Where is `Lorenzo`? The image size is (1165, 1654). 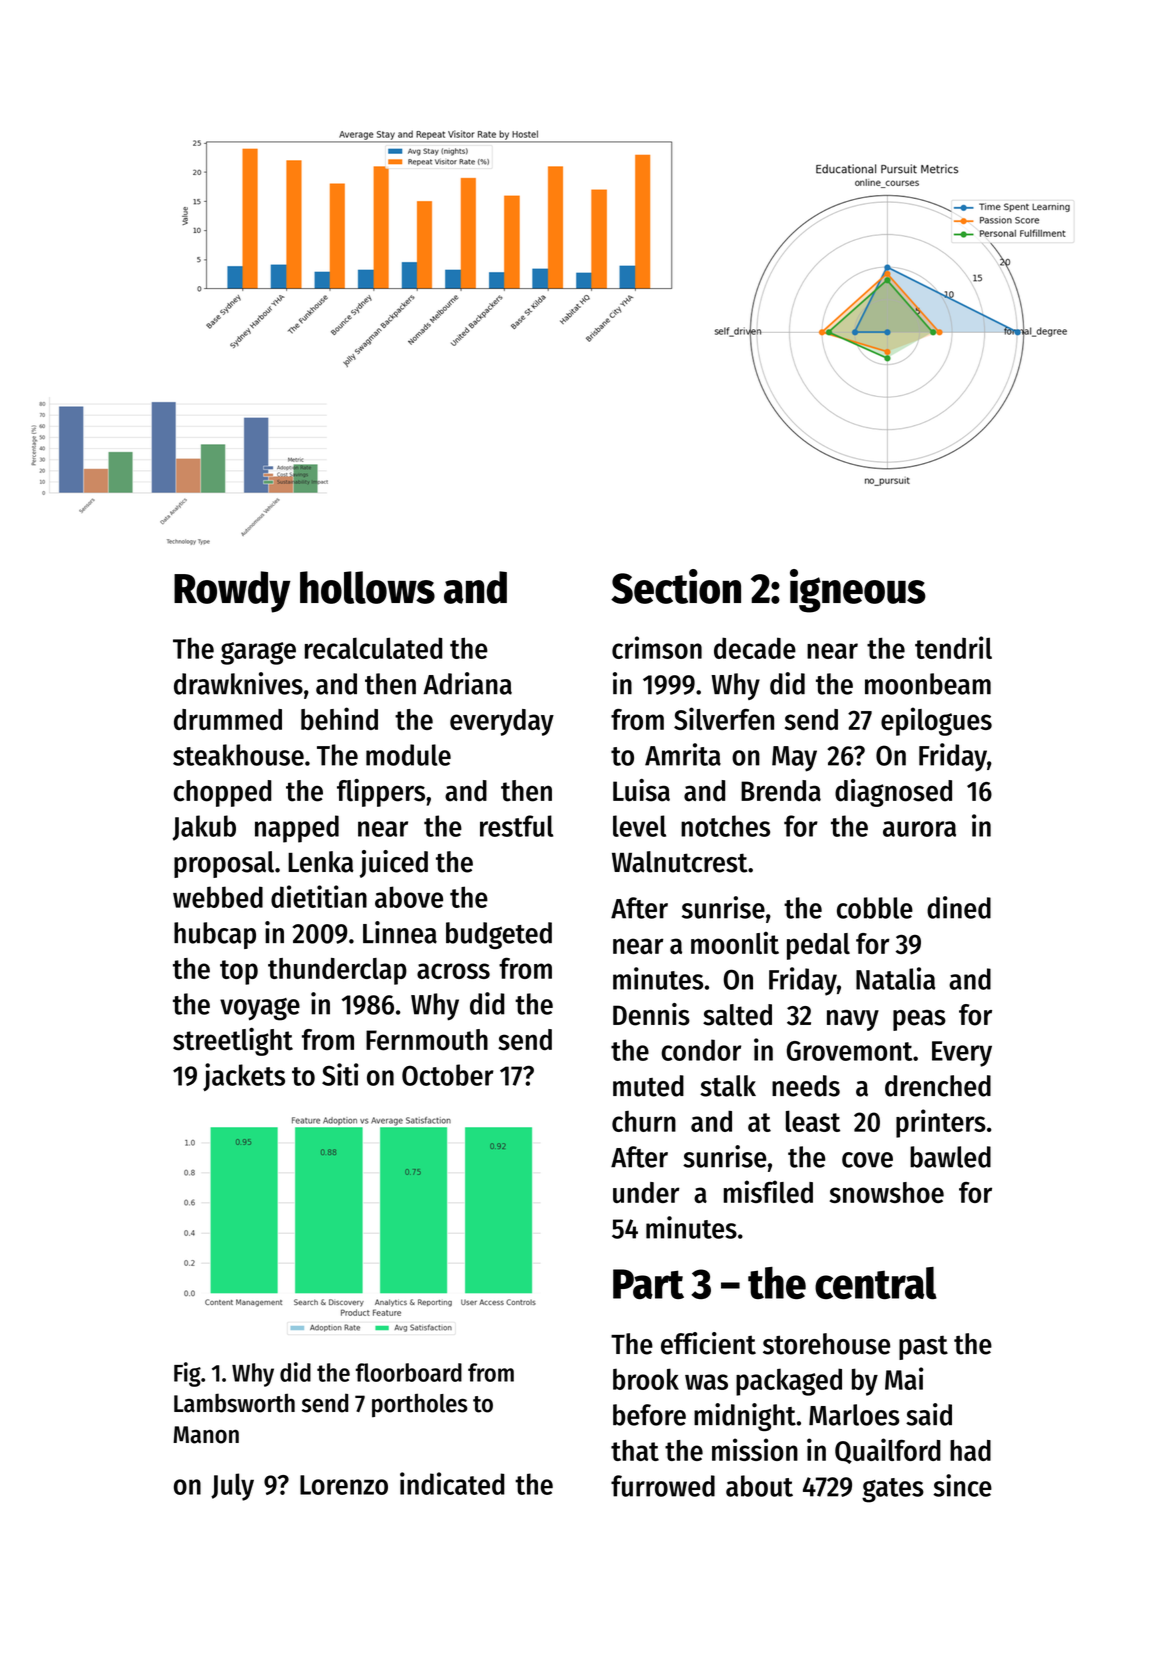 Lorenzo is located at coordinates (344, 1485).
